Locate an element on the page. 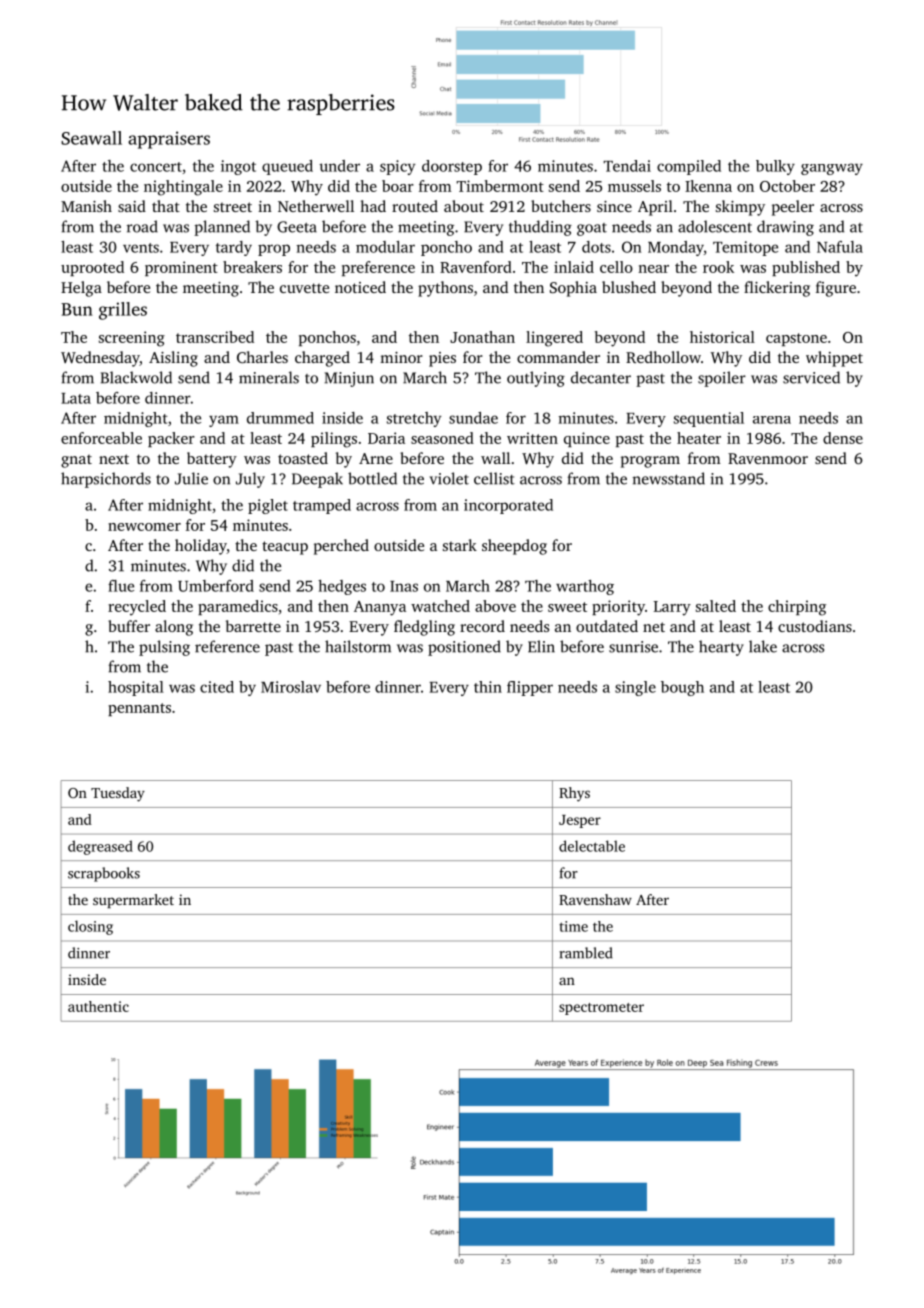  closing is located at coordinates (90, 927).
